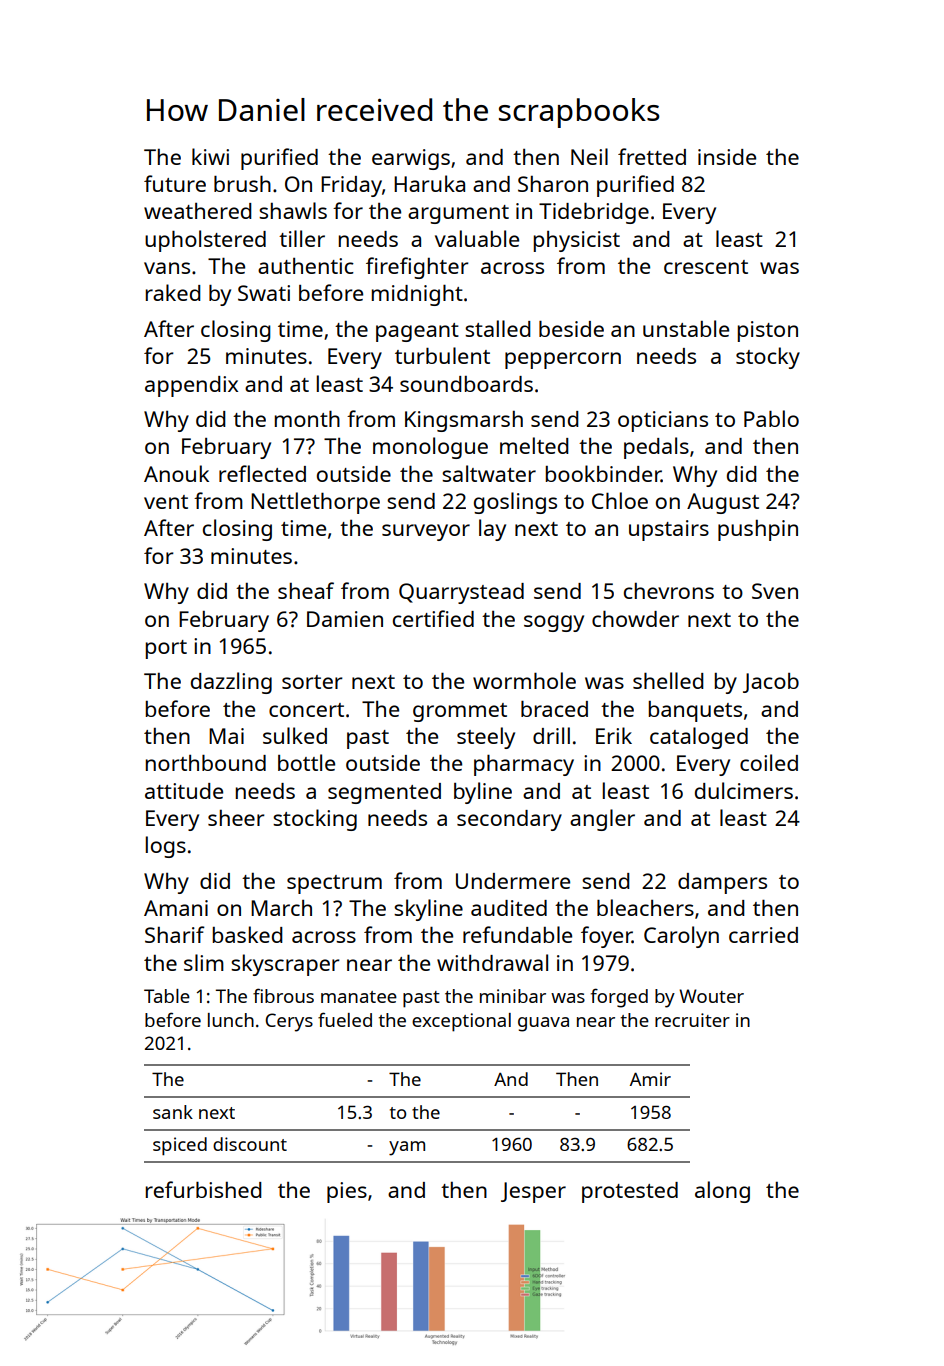  What do you see at coordinates (619, 998) in the document?
I see `forged` at bounding box center [619, 998].
